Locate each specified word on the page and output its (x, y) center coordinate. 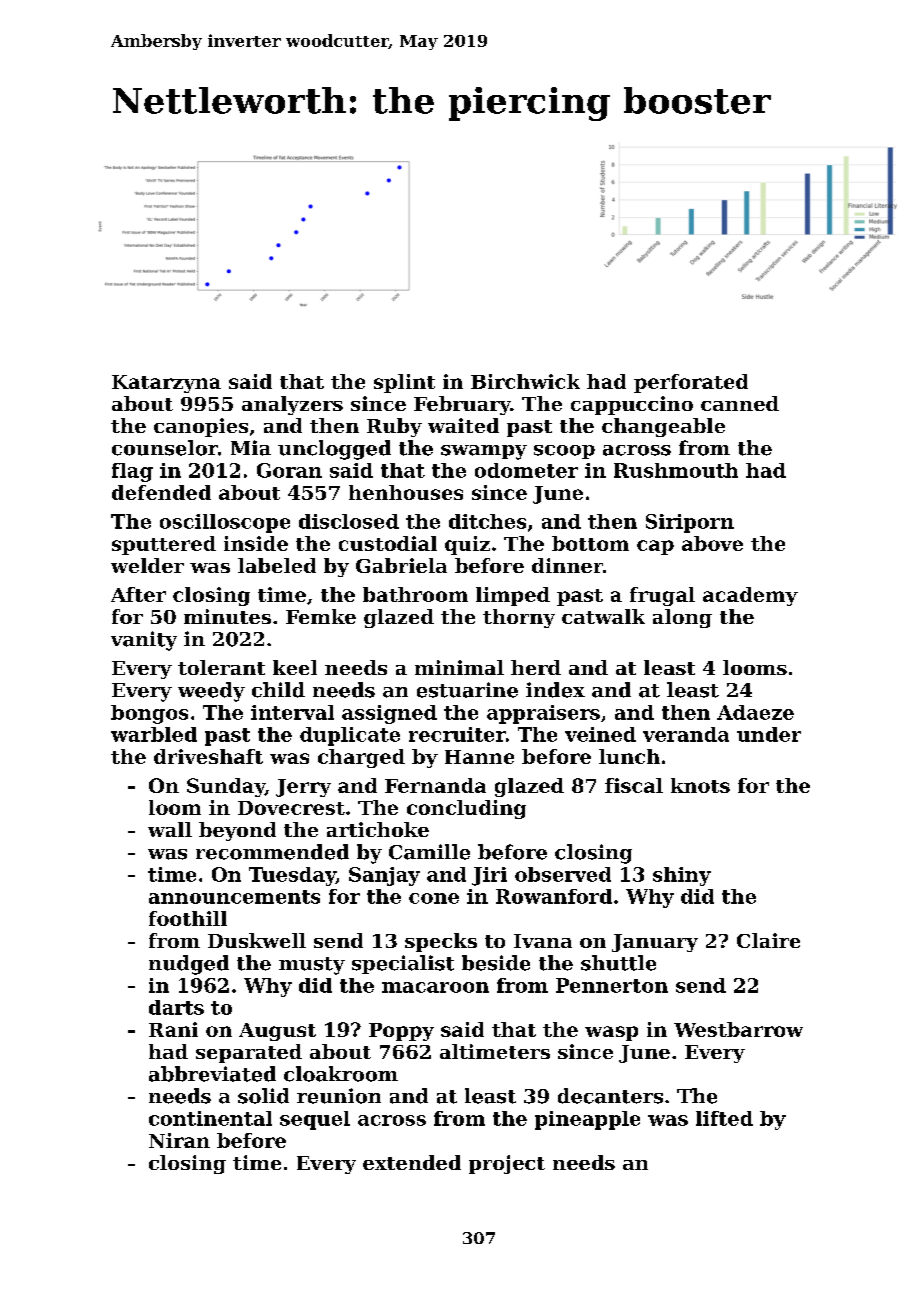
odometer (526, 470)
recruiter (457, 734)
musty (312, 966)
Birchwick (525, 381)
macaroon (435, 987)
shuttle (618, 963)
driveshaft (208, 756)
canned (740, 403)
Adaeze (755, 712)
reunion (339, 1096)
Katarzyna (166, 384)
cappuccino (632, 405)
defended (161, 492)
